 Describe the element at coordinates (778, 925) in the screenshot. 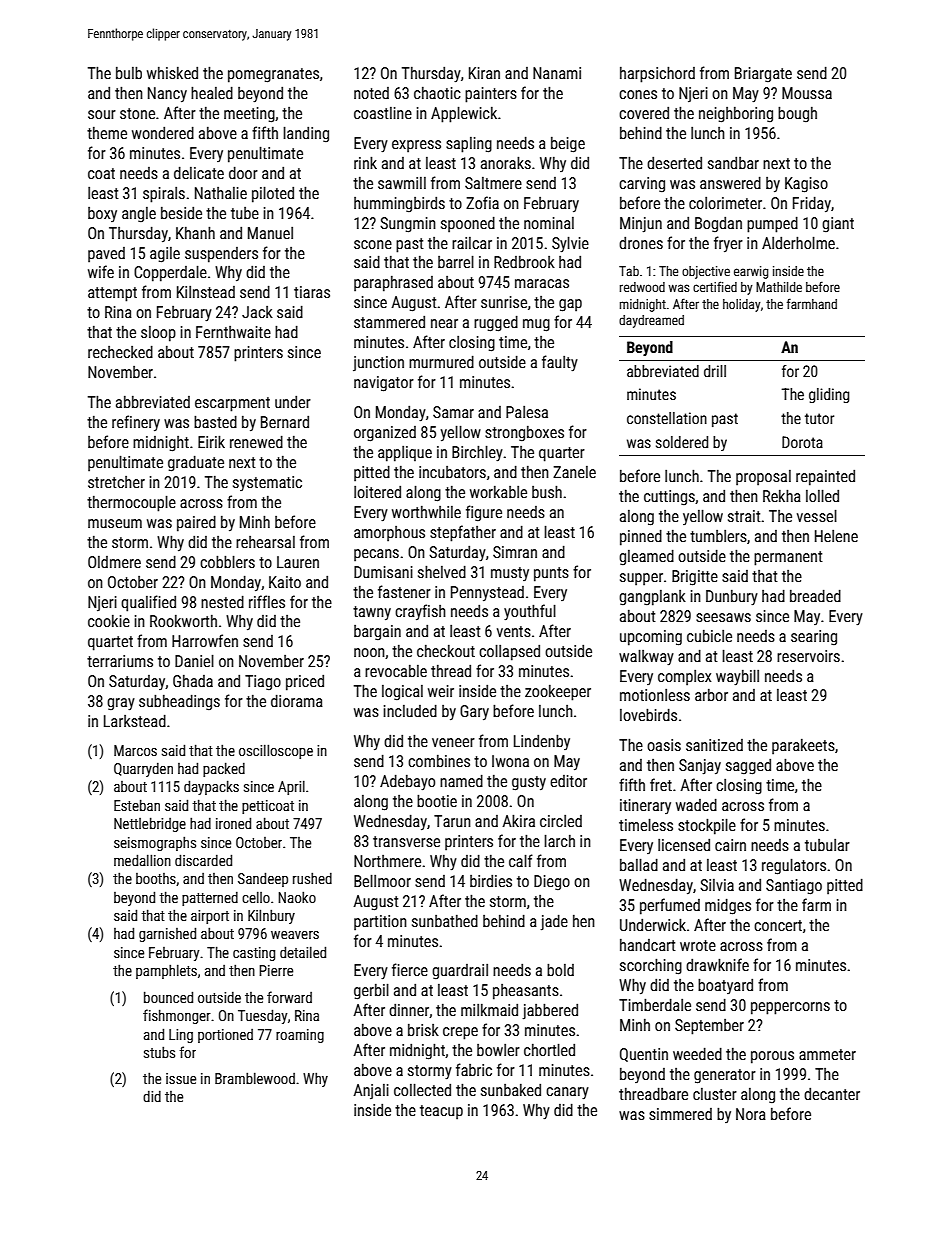

I see `concert` at that location.
